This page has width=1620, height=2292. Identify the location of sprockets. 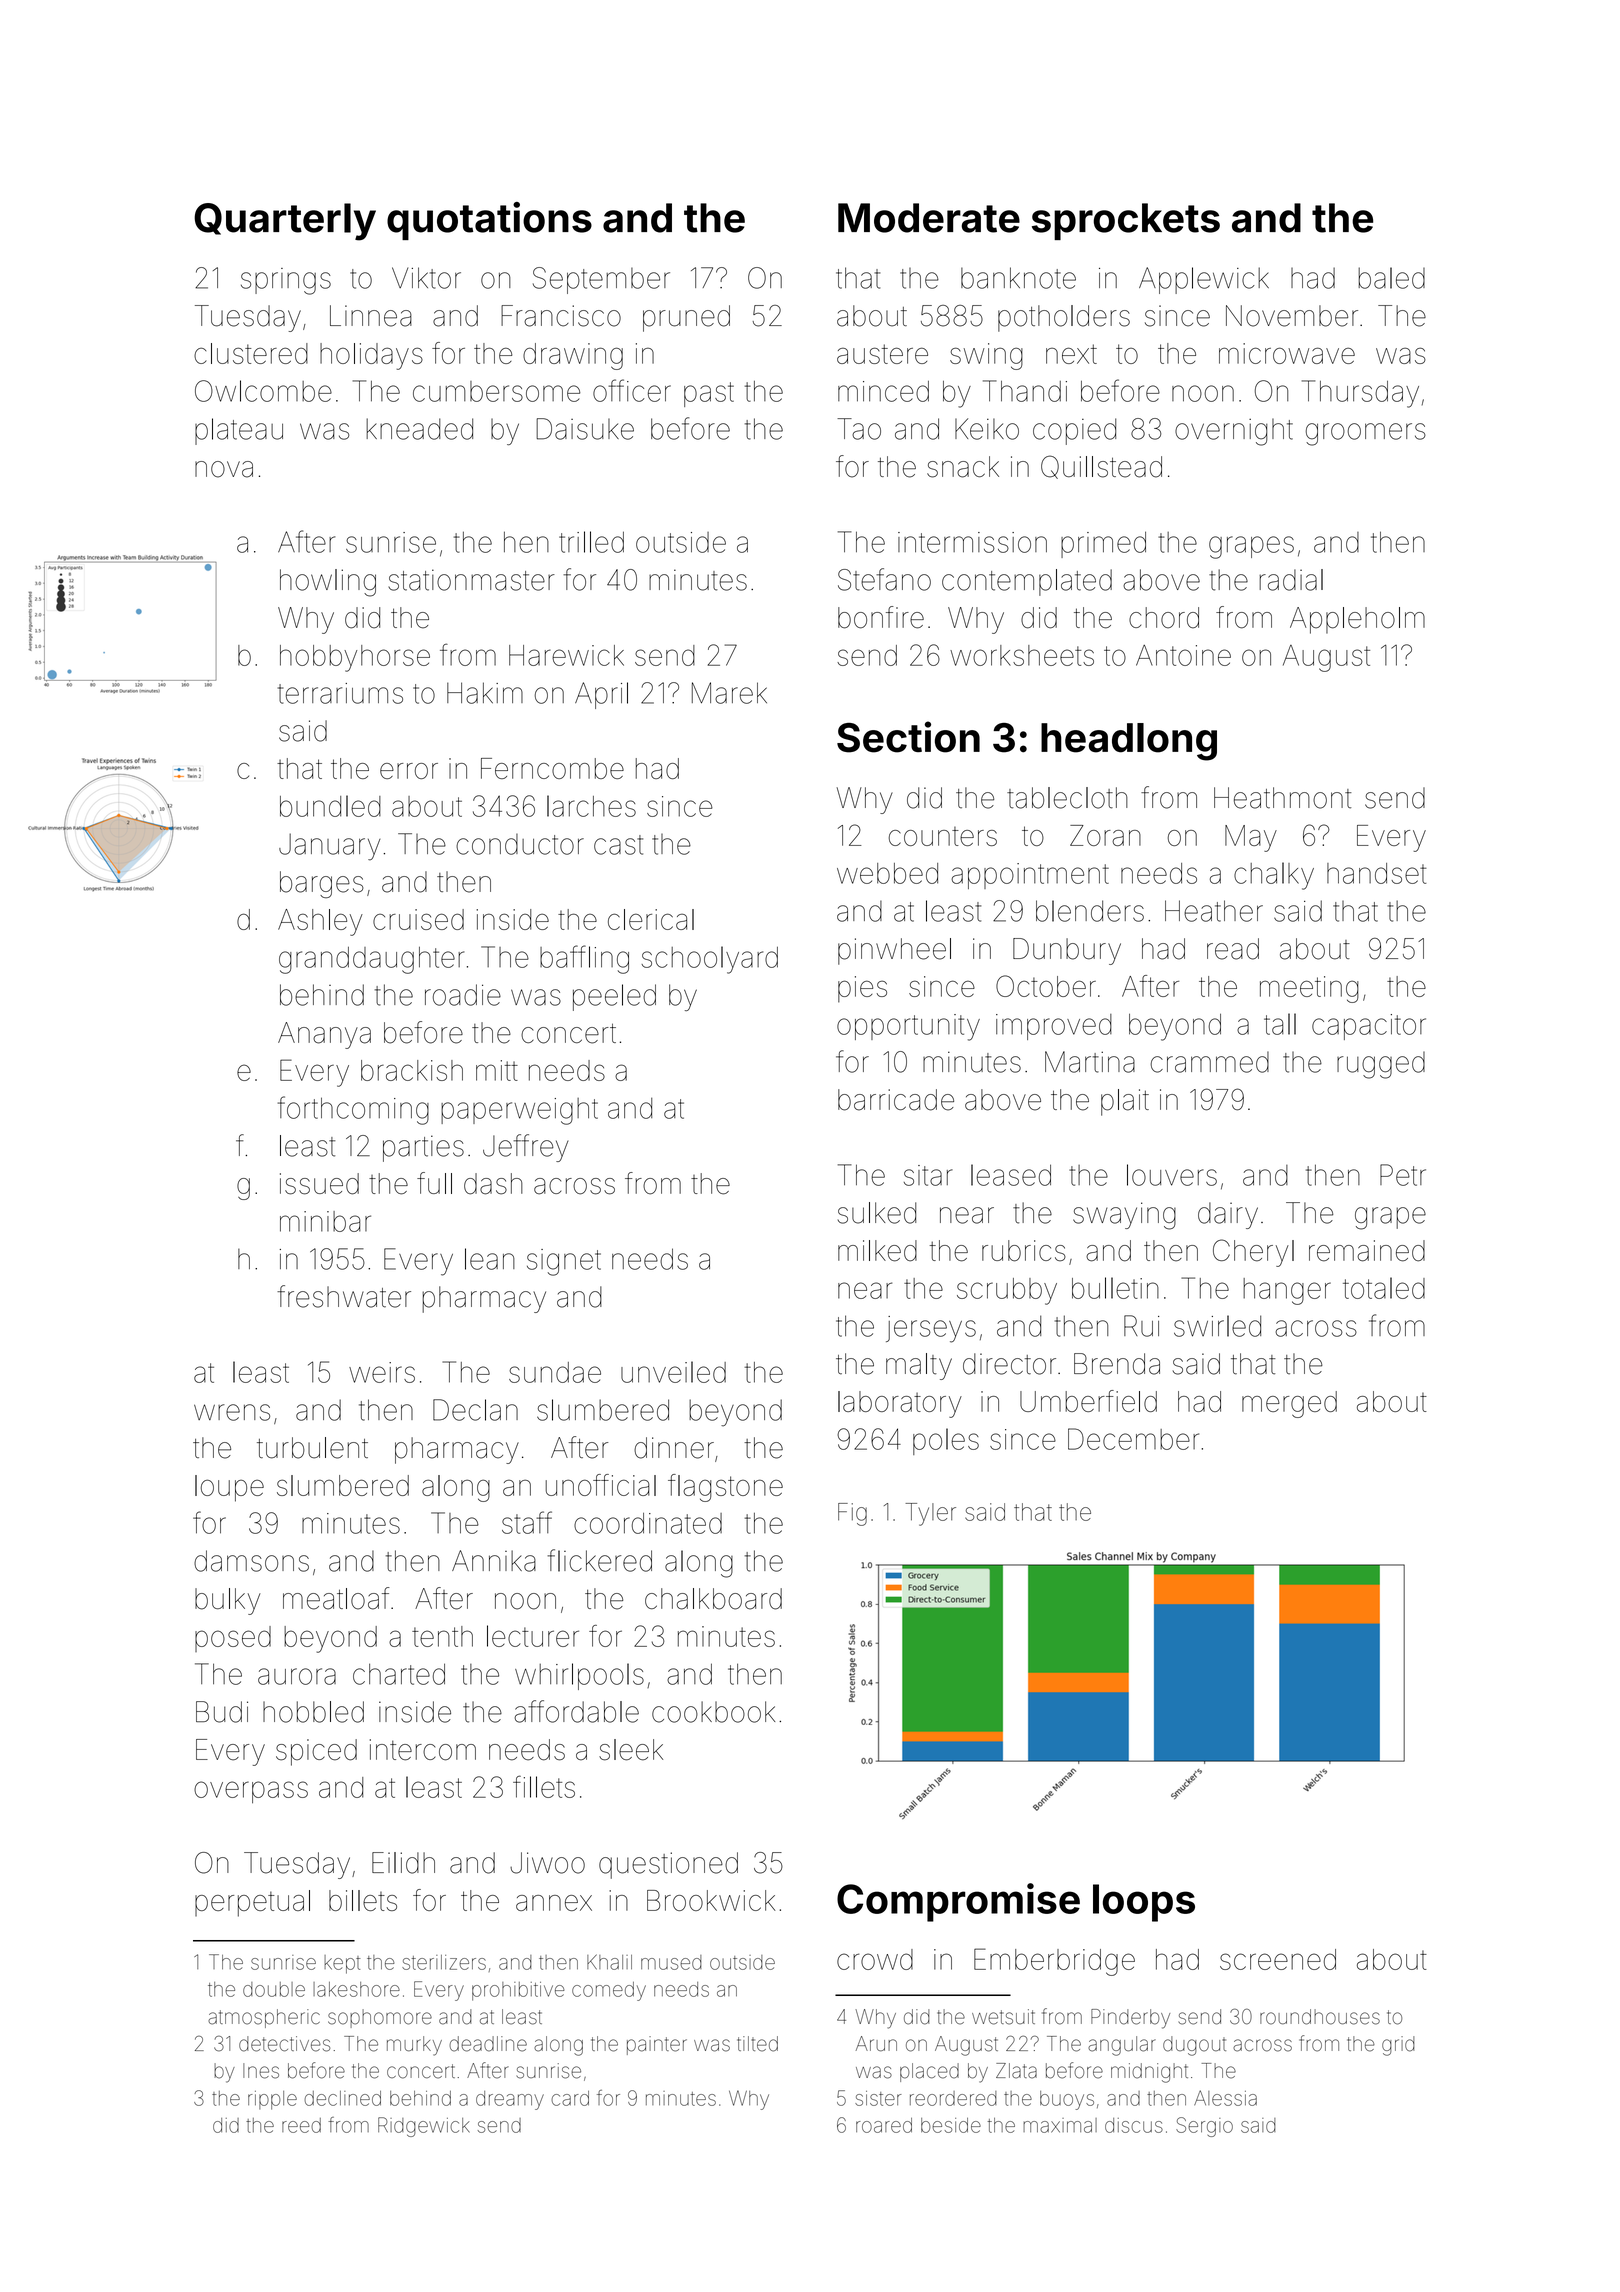
(1126, 221).
